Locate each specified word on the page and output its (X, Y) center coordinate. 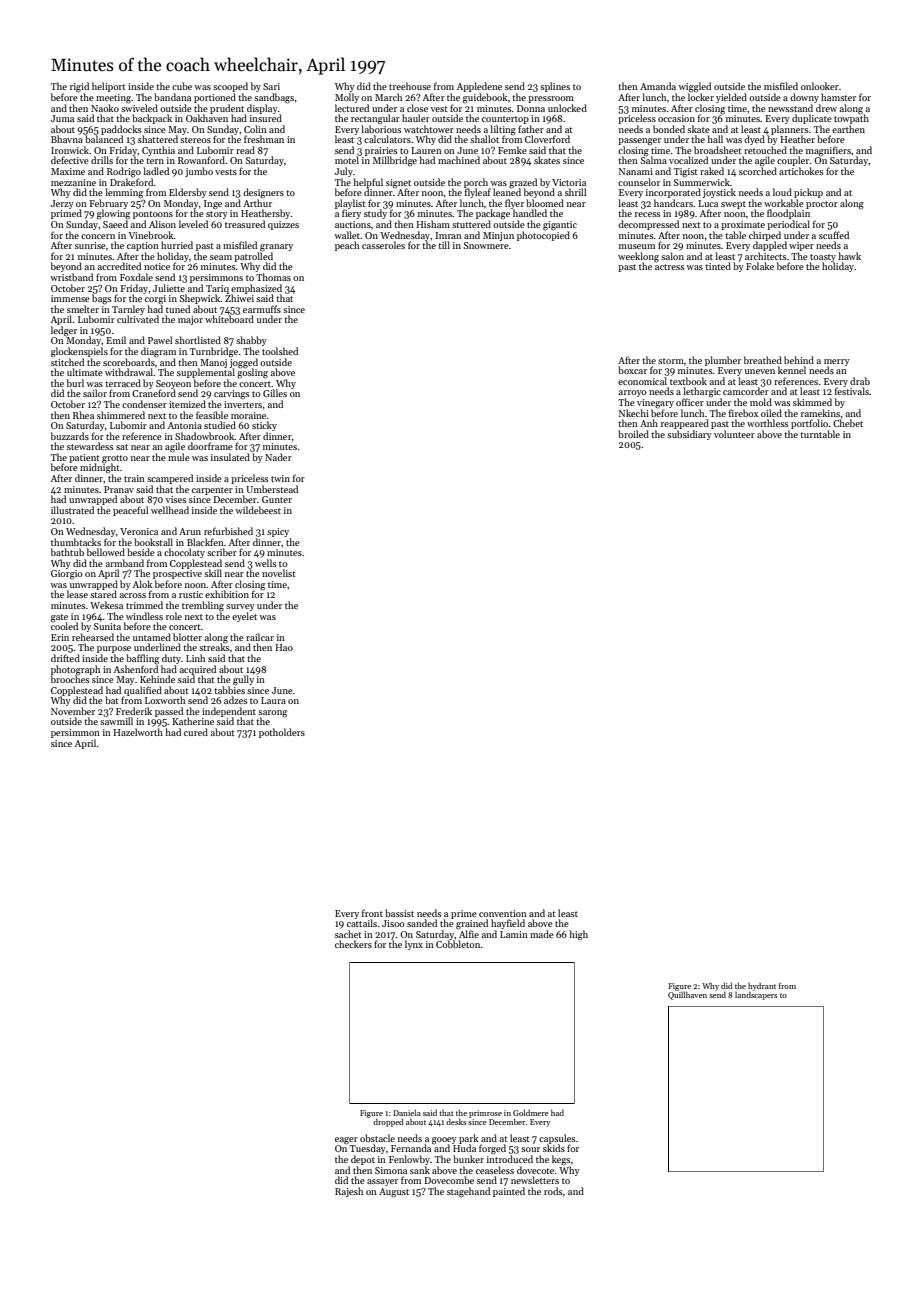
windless (144, 616)
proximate (743, 225)
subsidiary (689, 435)
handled (530, 213)
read (245, 150)
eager (346, 1141)
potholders (282, 733)
